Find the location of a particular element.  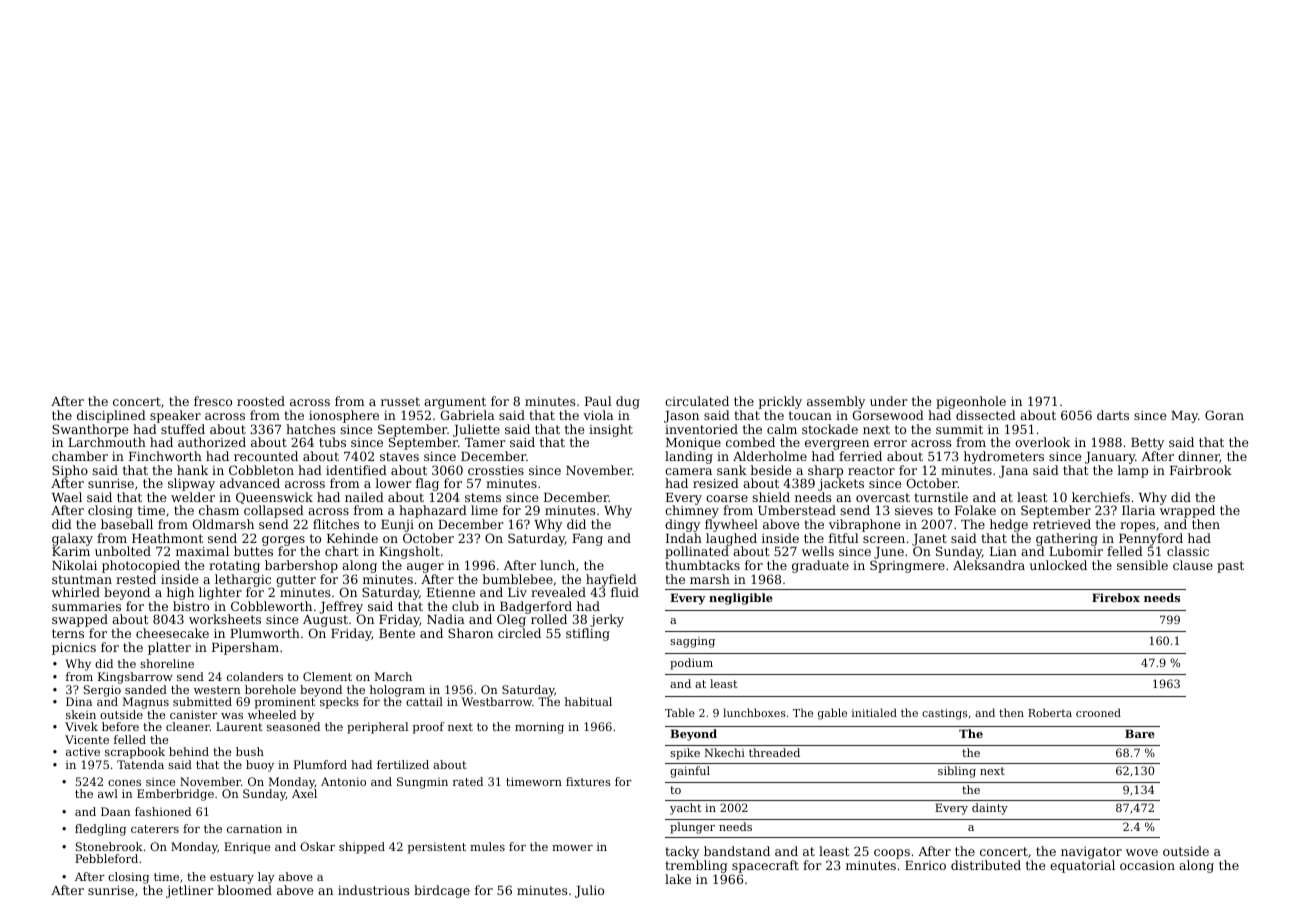

Pebbleford is located at coordinates (106, 858).
